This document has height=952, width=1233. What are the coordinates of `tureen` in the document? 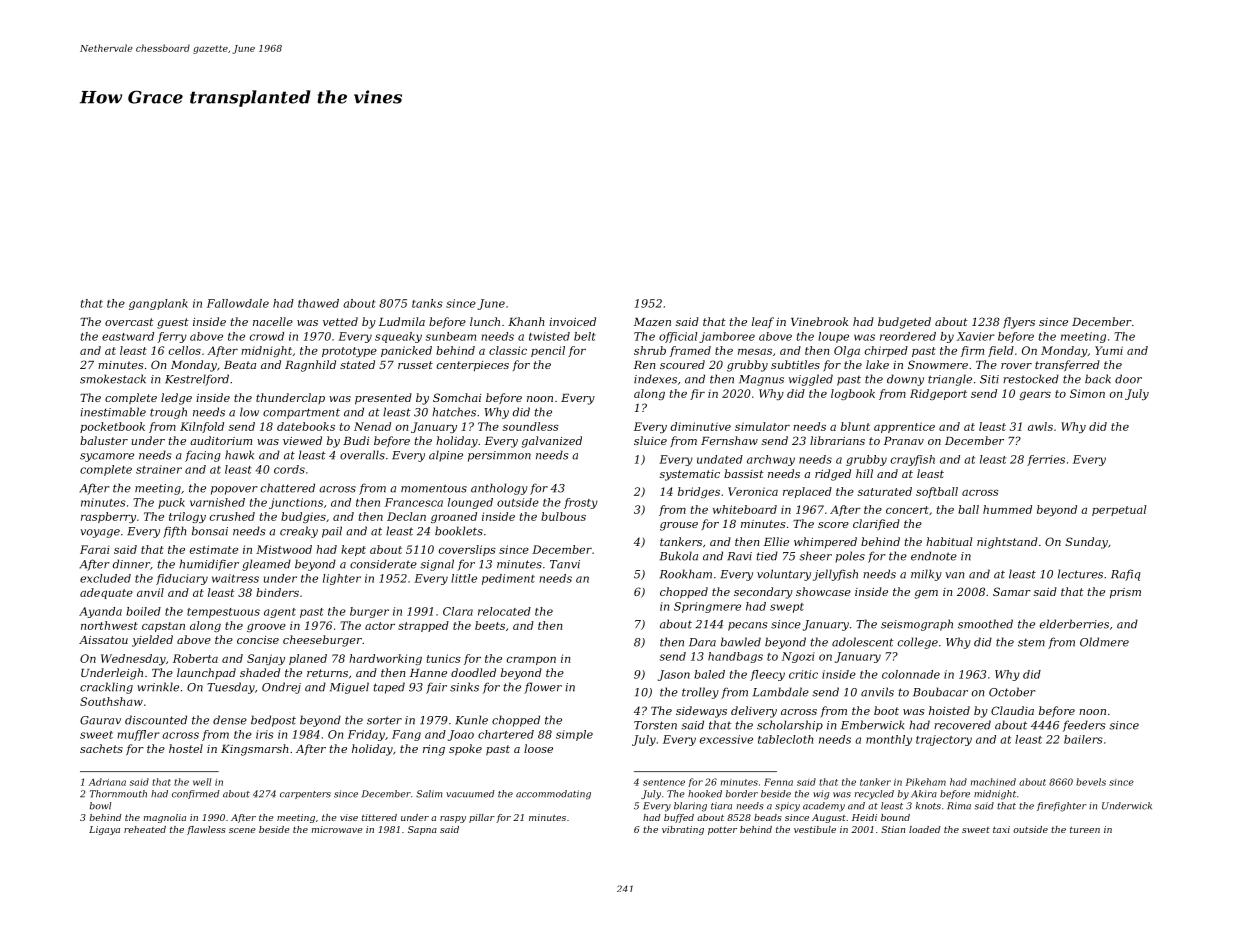 It's located at (1085, 829).
